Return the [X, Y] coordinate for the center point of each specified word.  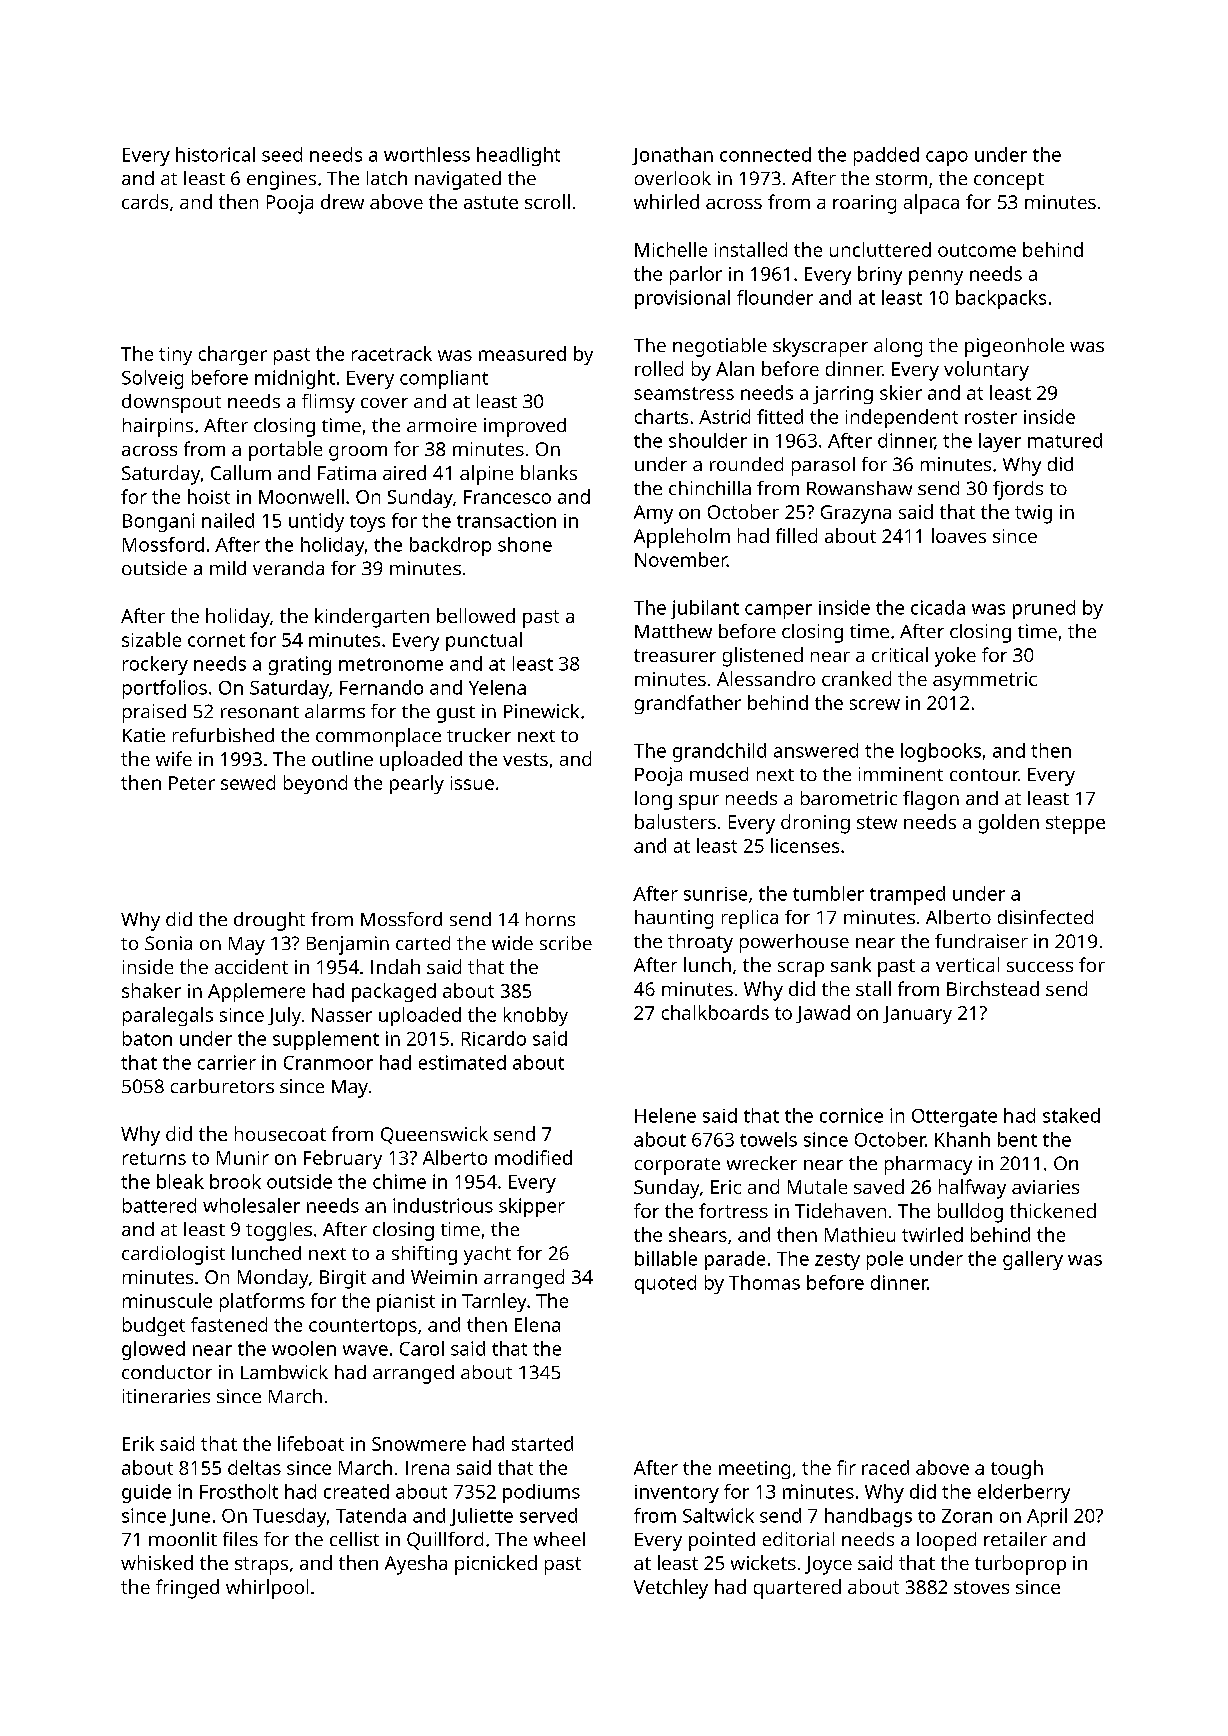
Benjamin [348, 945]
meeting [754, 1470]
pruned [1044, 609]
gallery [1033, 1260]
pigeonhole [1014, 347]
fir [846, 1467]
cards [145, 201]
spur [699, 802]
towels [768, 1139]
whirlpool [267, 1589]
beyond [315, 784]
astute [491, 202]
